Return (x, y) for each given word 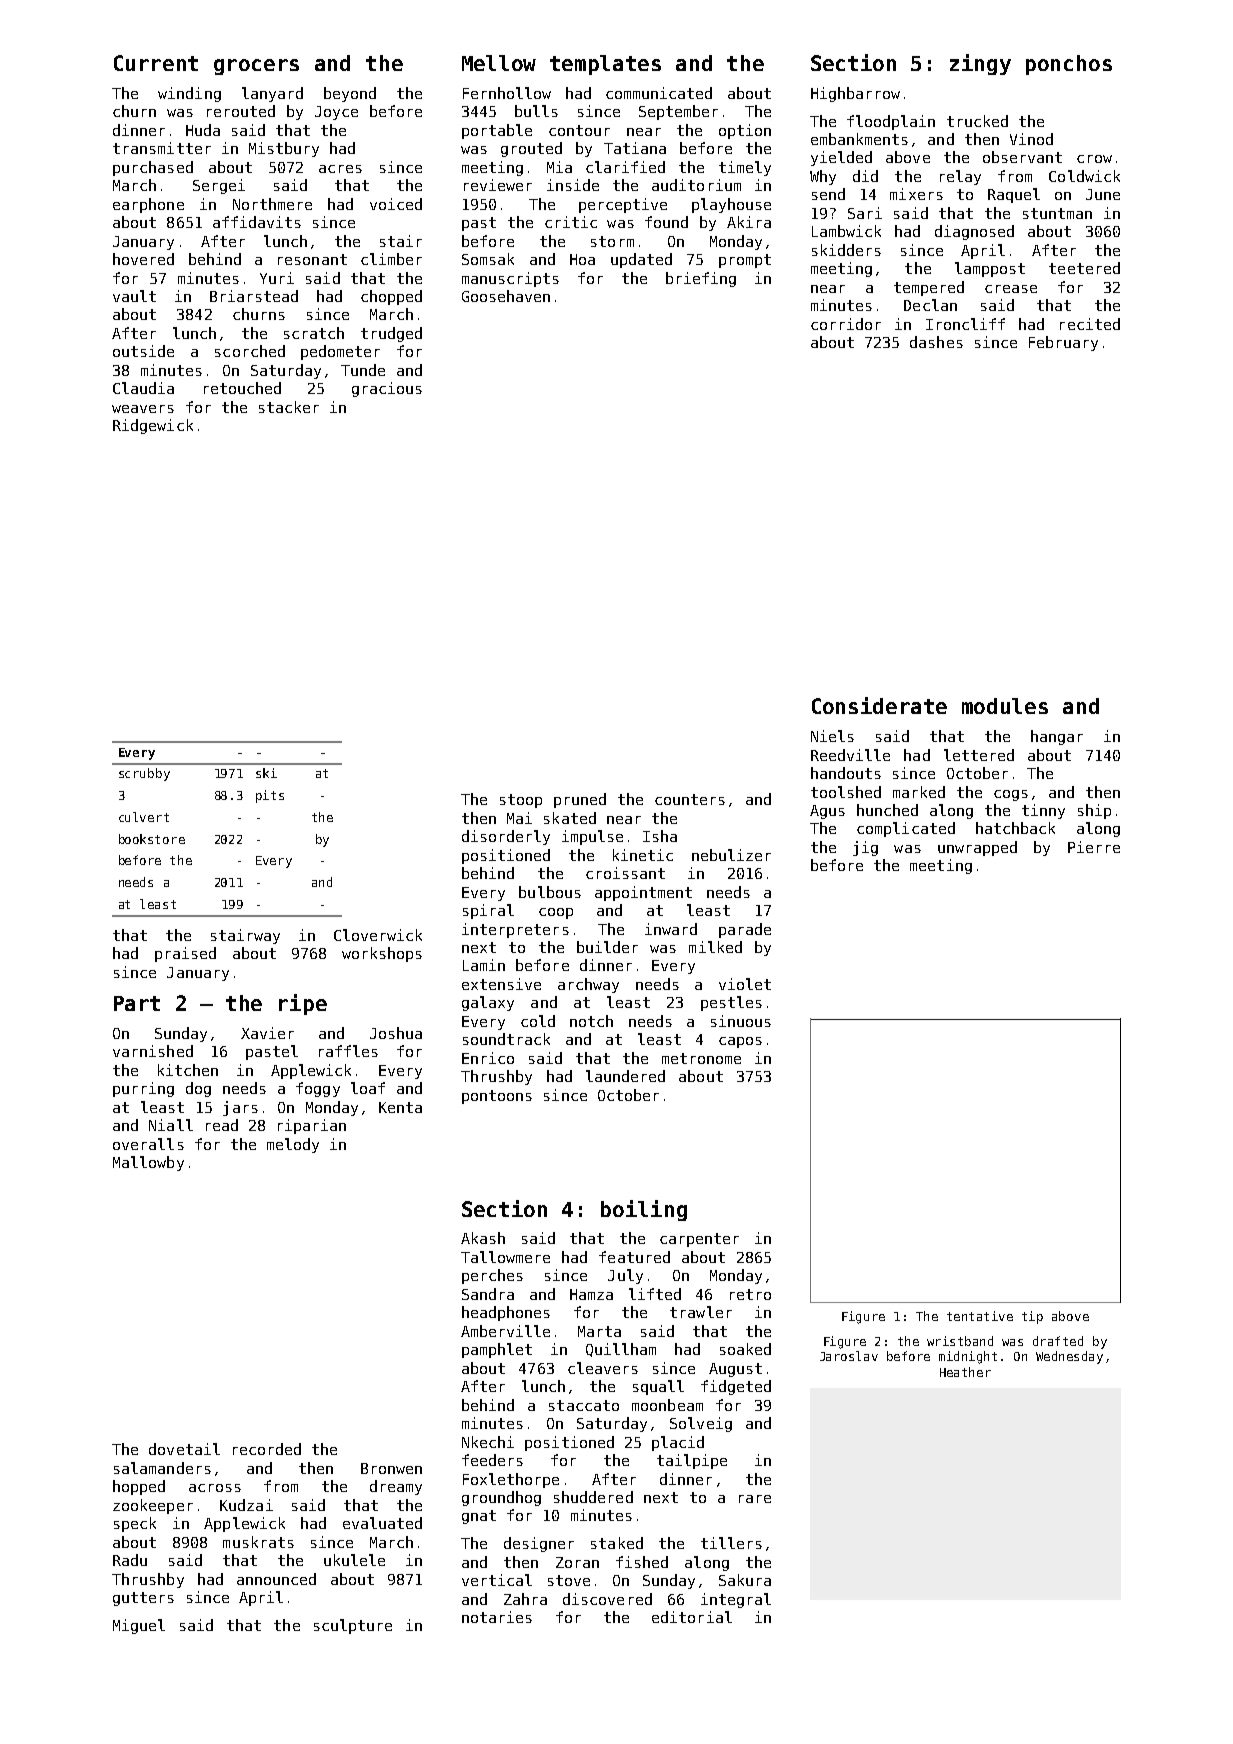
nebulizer (731, 855)
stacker (289, 407)
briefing (701, 279)
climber (391, 259)
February (1063, 343)
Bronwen (391, 1468)
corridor (846, 324)
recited (1090, 324)
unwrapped (977, 848)
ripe (303, 1004)
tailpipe (692, 1461)
